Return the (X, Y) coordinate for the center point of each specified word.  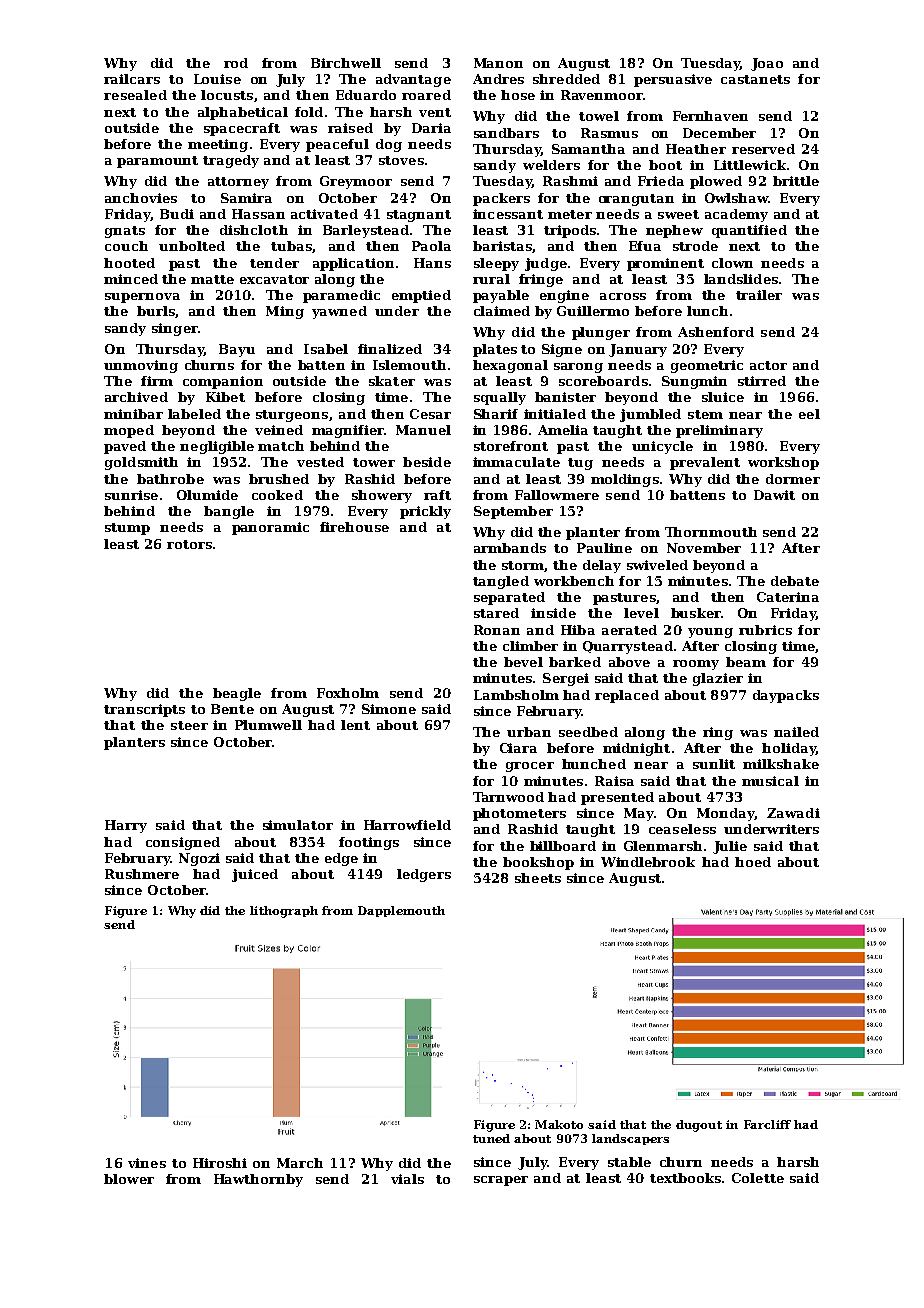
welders (551, 165)
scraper (501, 1181)
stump (127, 529)
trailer (759, 295)
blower (129, 1179)
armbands (510, 548)
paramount (157, 162)
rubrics (765, 630)
